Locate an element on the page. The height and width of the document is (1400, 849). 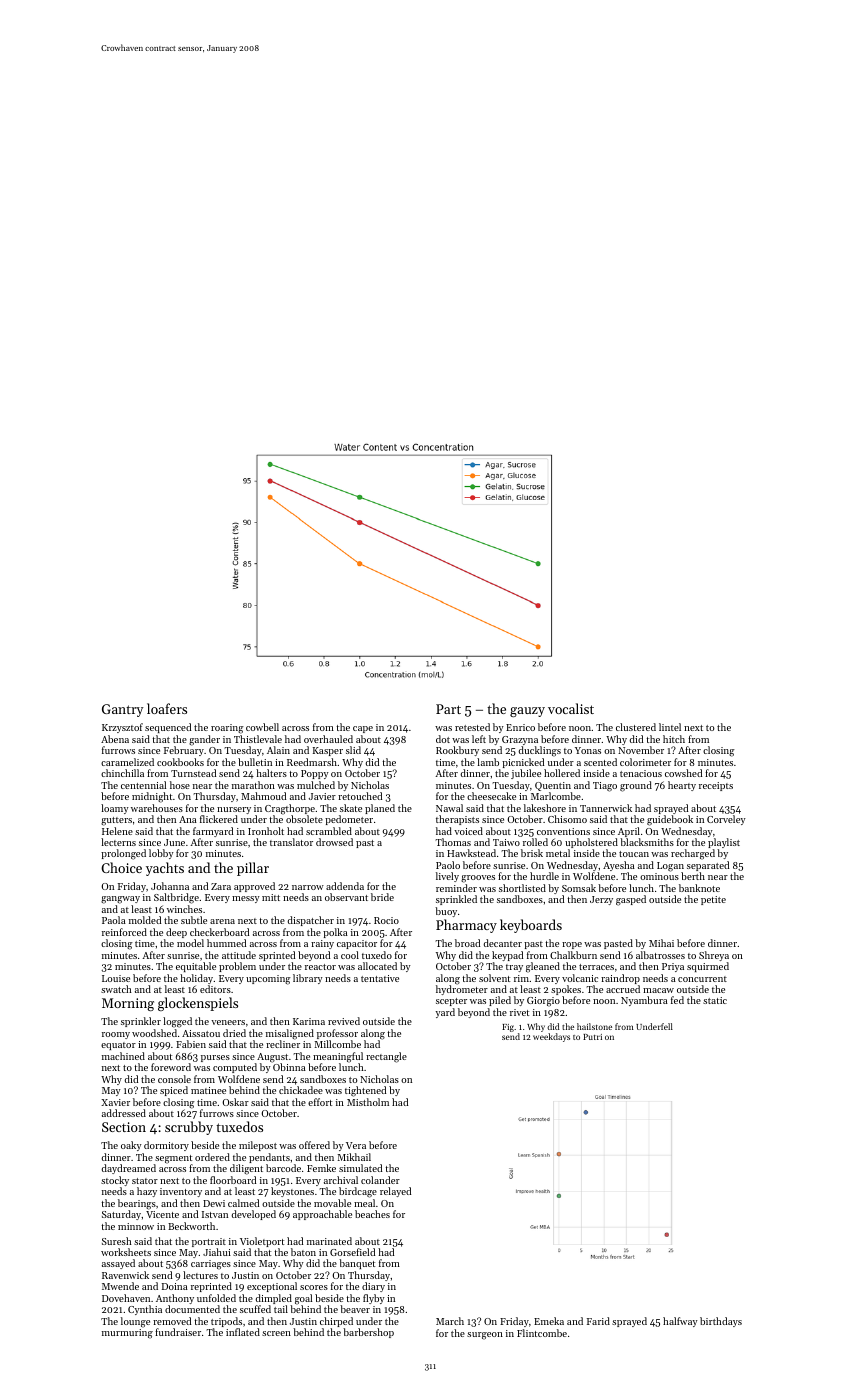
surgeon is located at coordinates (485, 1336).
